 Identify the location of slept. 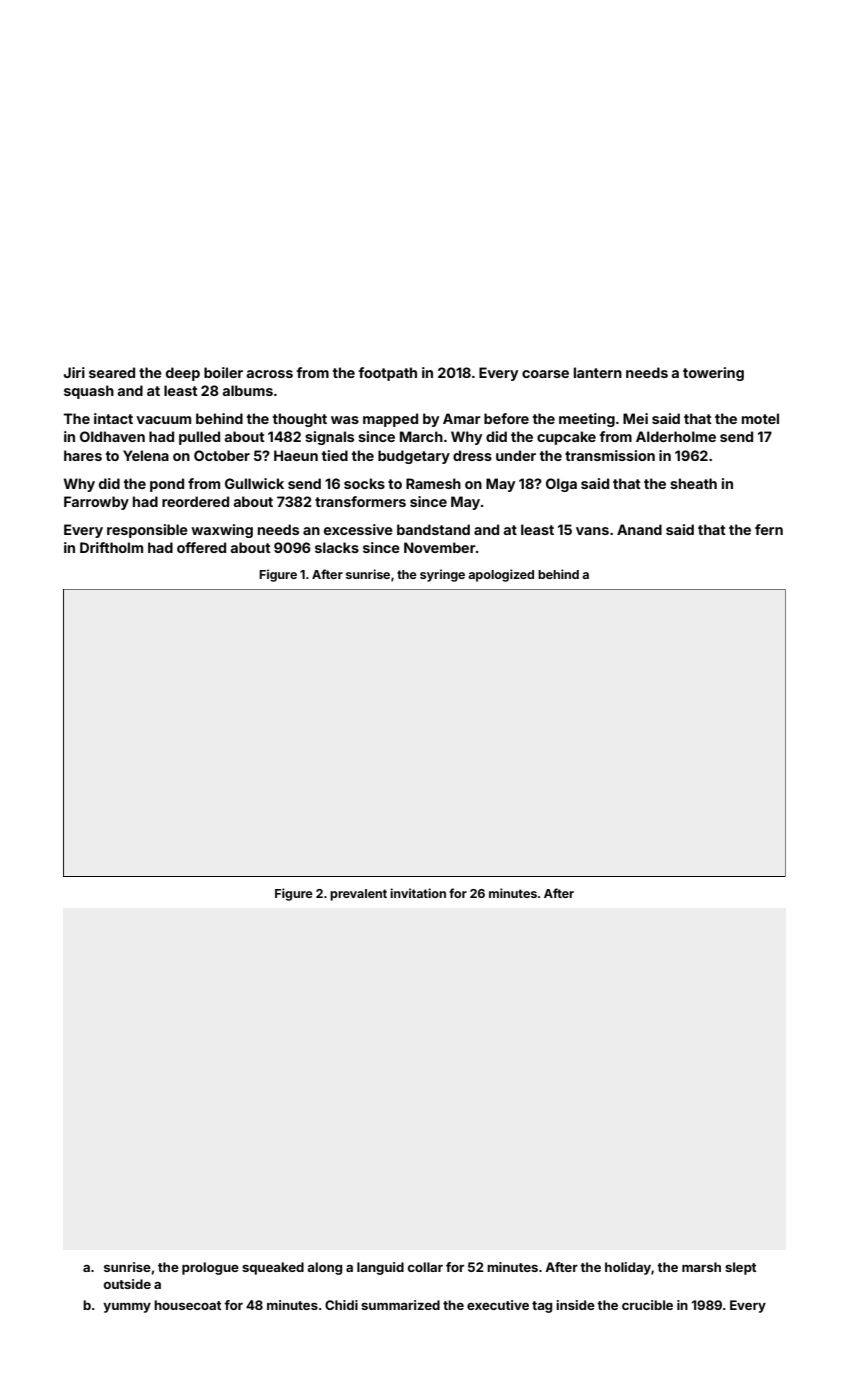
(740, 1268).
